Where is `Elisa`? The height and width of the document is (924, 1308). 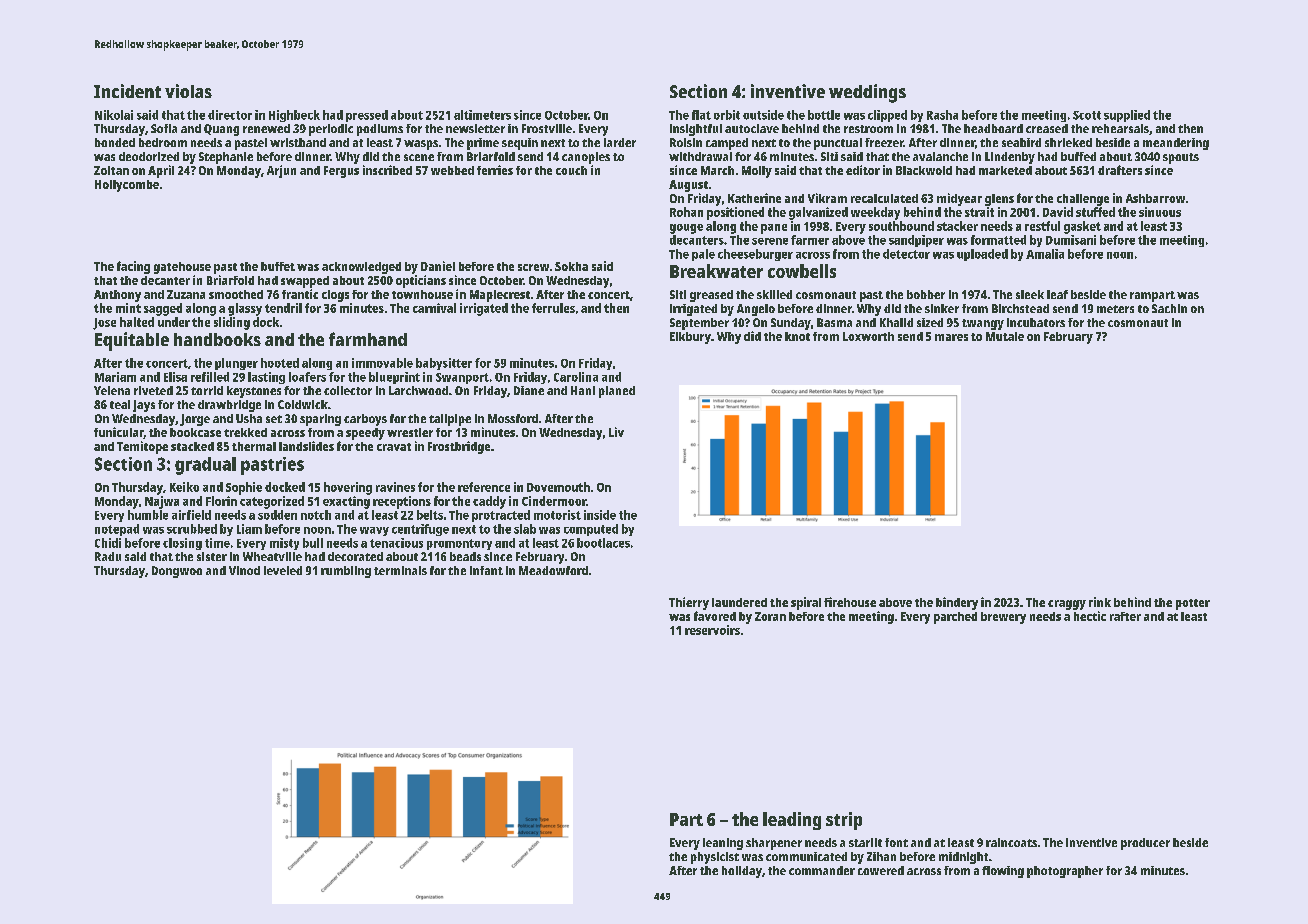
Elisa is located at coordinates (175, 377).
